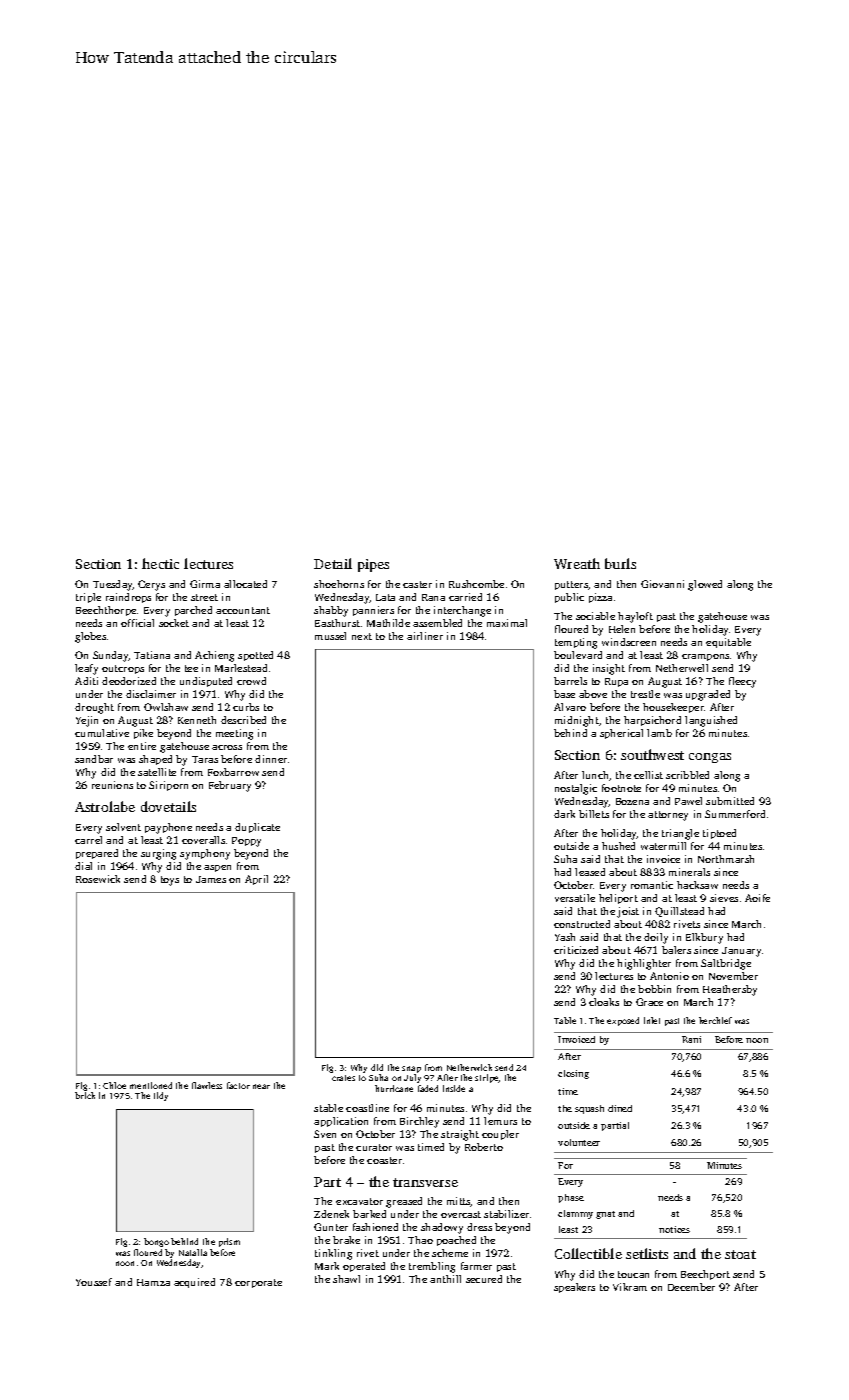  What do you see at coordinates (600, 598) in the screenshot?
I see `pizza` at bounding box center [600, 598].
